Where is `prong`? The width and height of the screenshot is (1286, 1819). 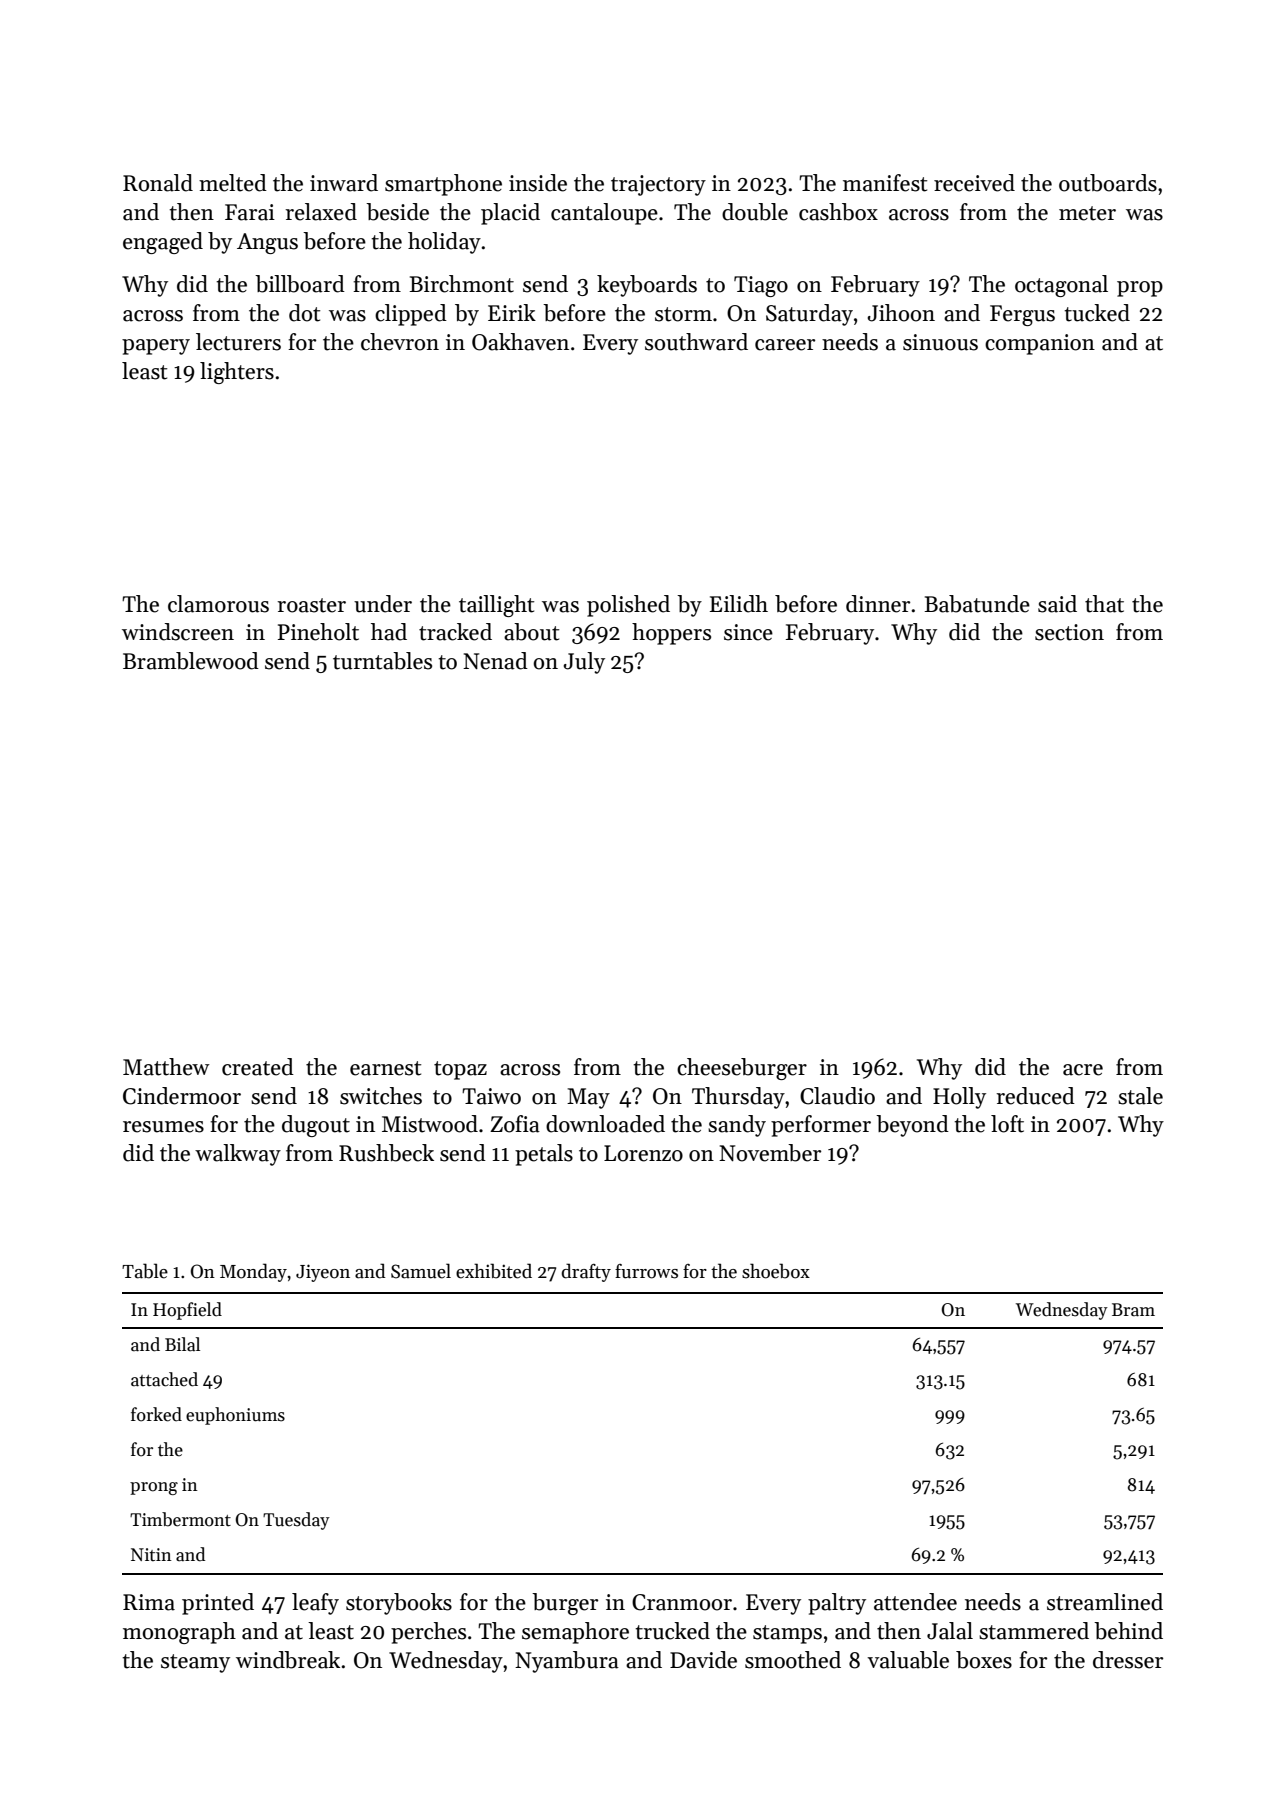 prong is located at coordinates (154, 1488).
